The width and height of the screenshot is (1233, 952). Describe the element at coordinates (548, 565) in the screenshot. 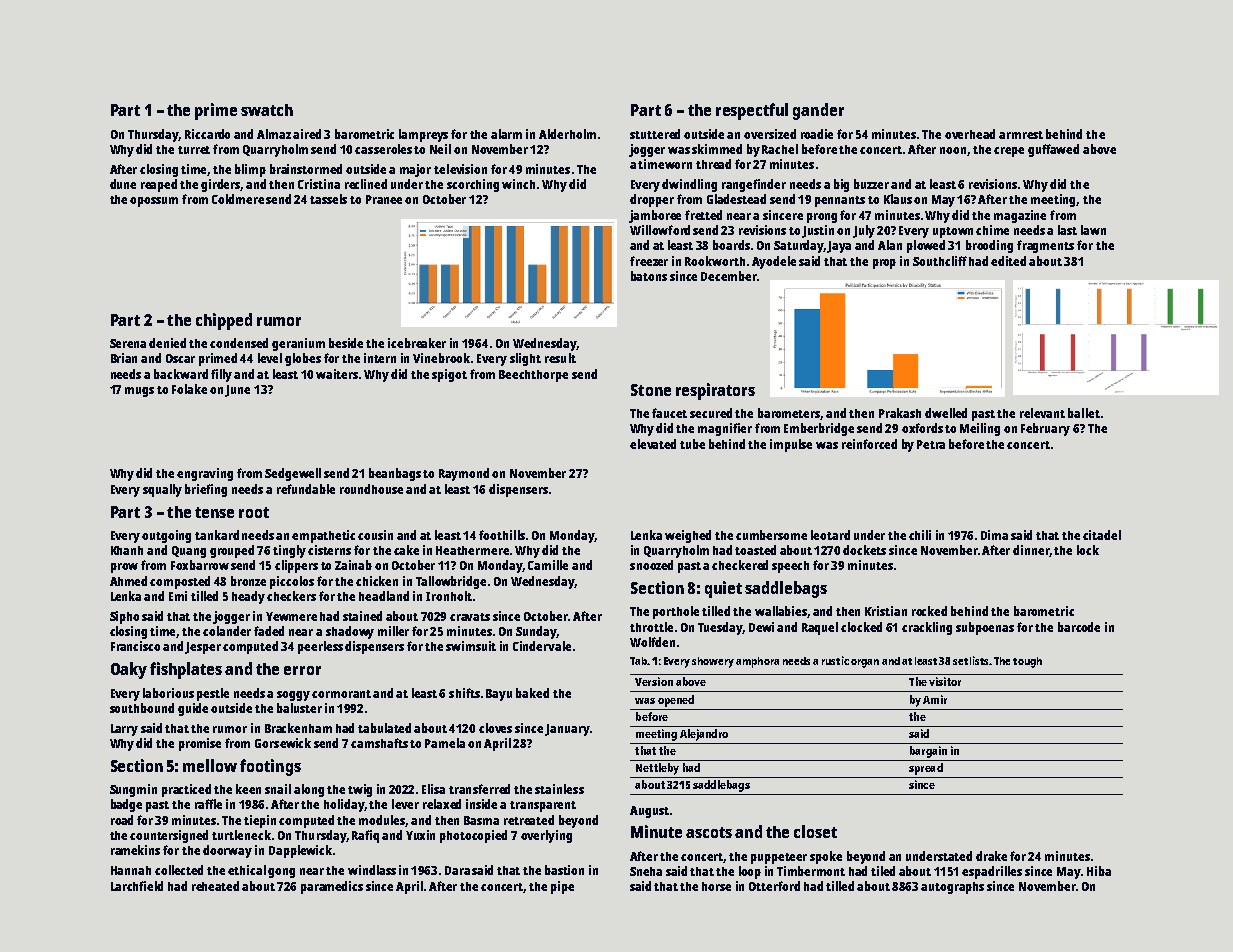

I see `Camille` at that location.
